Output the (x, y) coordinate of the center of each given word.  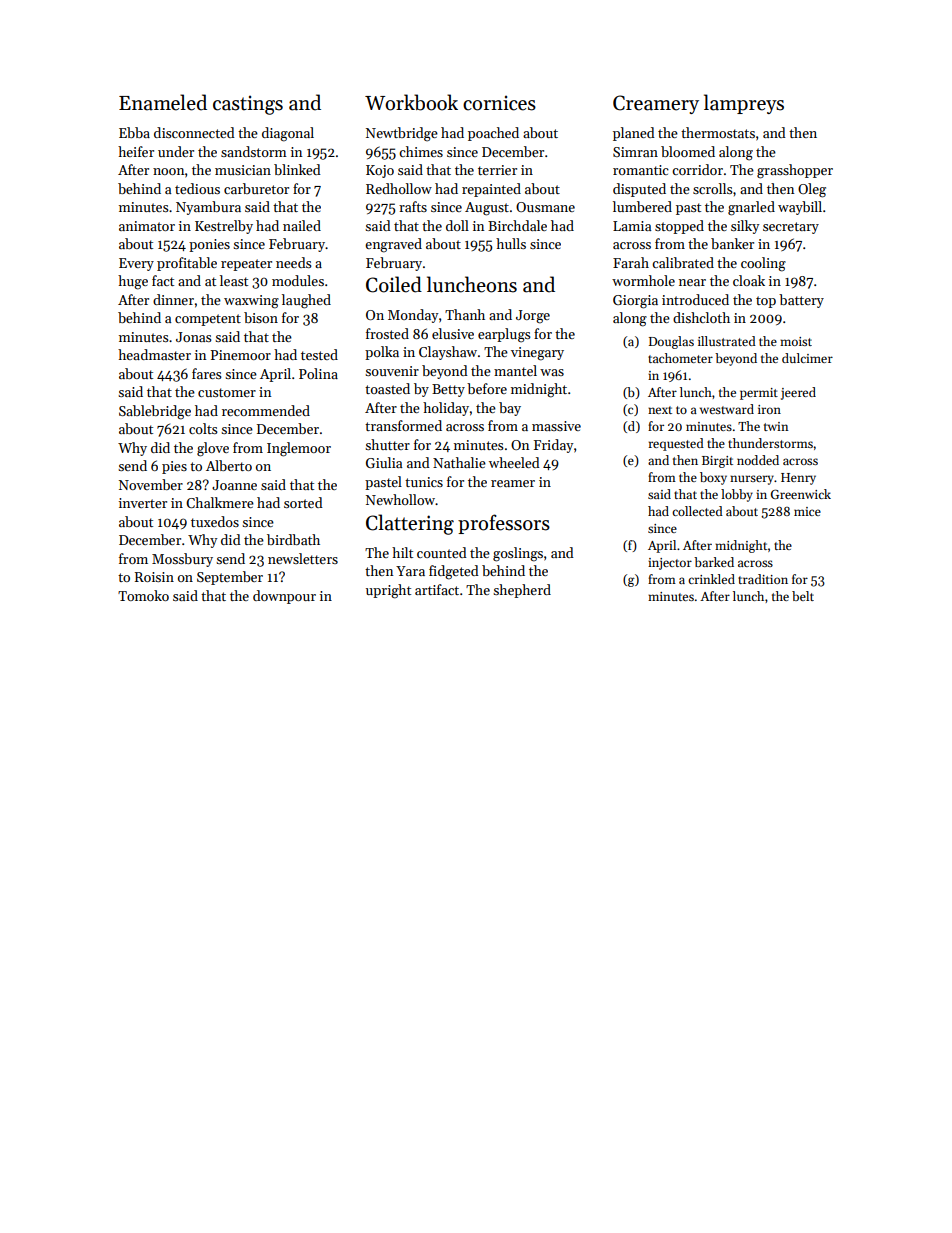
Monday (413, 316)
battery (801, 301)
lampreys (744, 104)
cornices (499, 103)
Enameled (163, 102)
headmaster (154, 354)
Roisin (154, 577)
